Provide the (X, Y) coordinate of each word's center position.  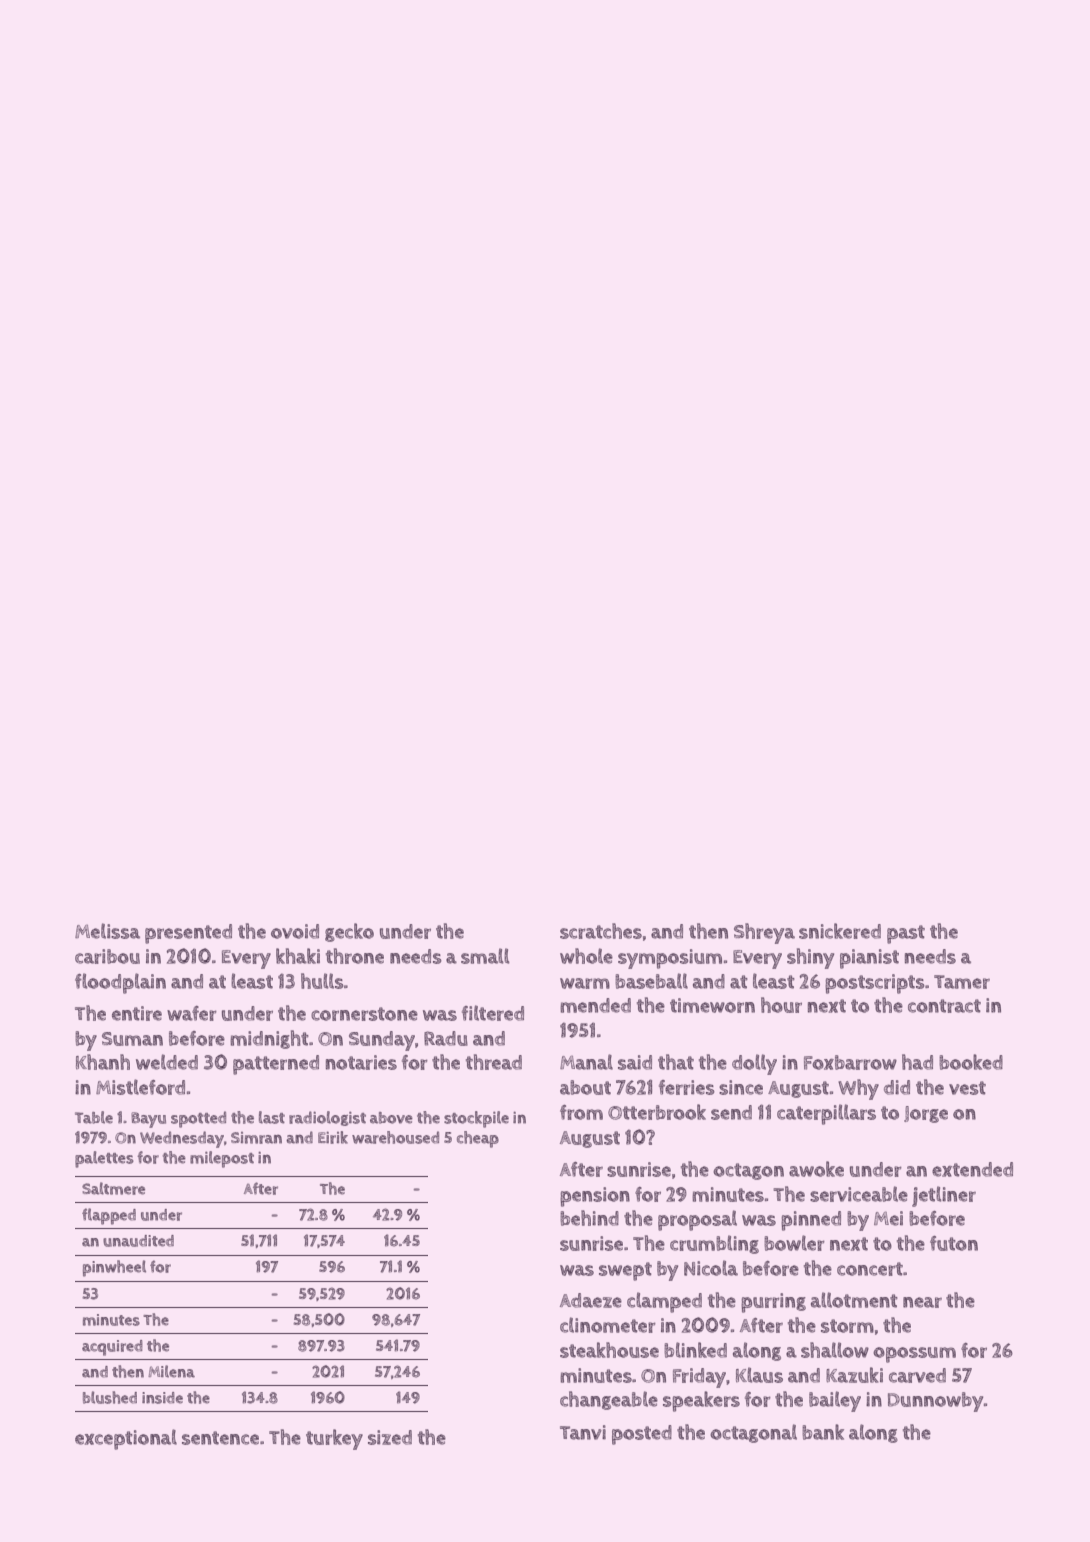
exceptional (126, 1439)
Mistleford (140, 1087)
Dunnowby (935, 1402)
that (676, 1062)
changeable (609, 1400)
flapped (109, 1216)
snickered (840, 931)
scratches (601, 931)
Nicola (711, 1268)
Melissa (107, 931)
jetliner (944, 1196)
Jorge (926, 1114)
